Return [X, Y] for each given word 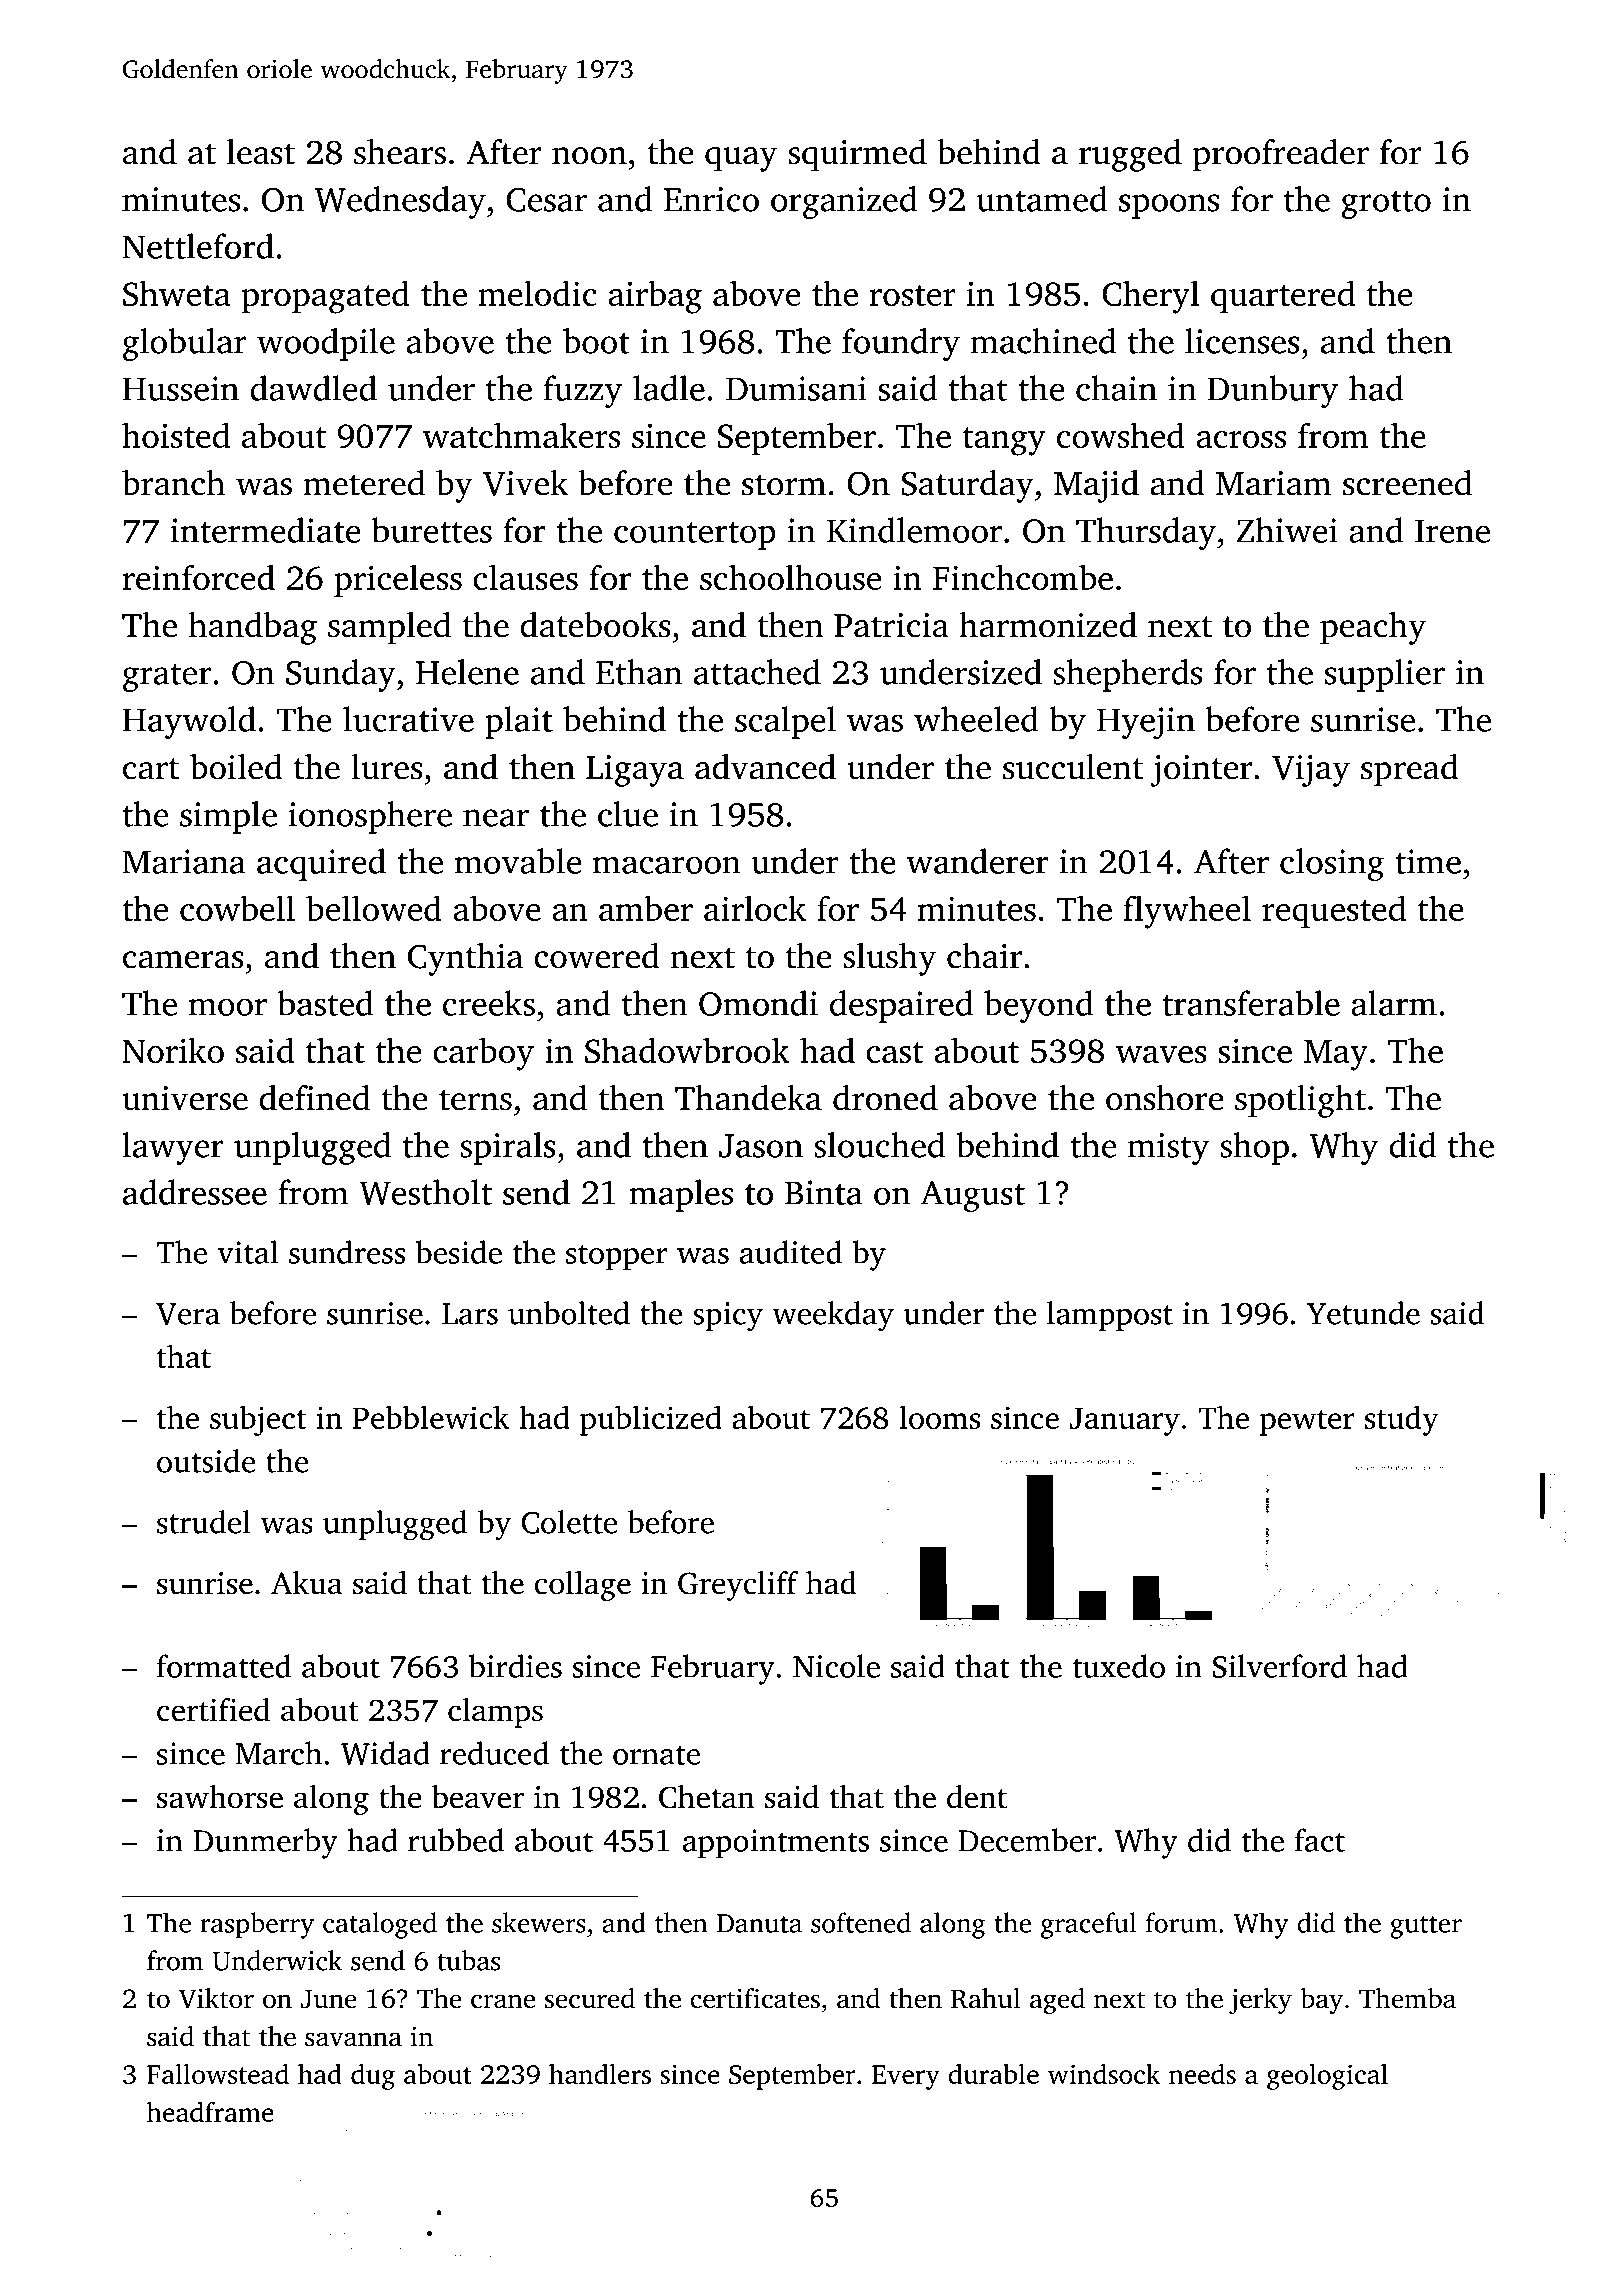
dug [373, 2076]
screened [1407, 483]
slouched [879, 1145]
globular [185, 344]
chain [1116, 388]
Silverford [1279, 1666]
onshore [1165, 1098]
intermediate [266, 530]
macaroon [667, 865]
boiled [236, 767]
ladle [669, 388]
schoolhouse [791, 577]
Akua [307, 1583]
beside [459, 1252]
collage [583, 1586]
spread [1410, 770]
